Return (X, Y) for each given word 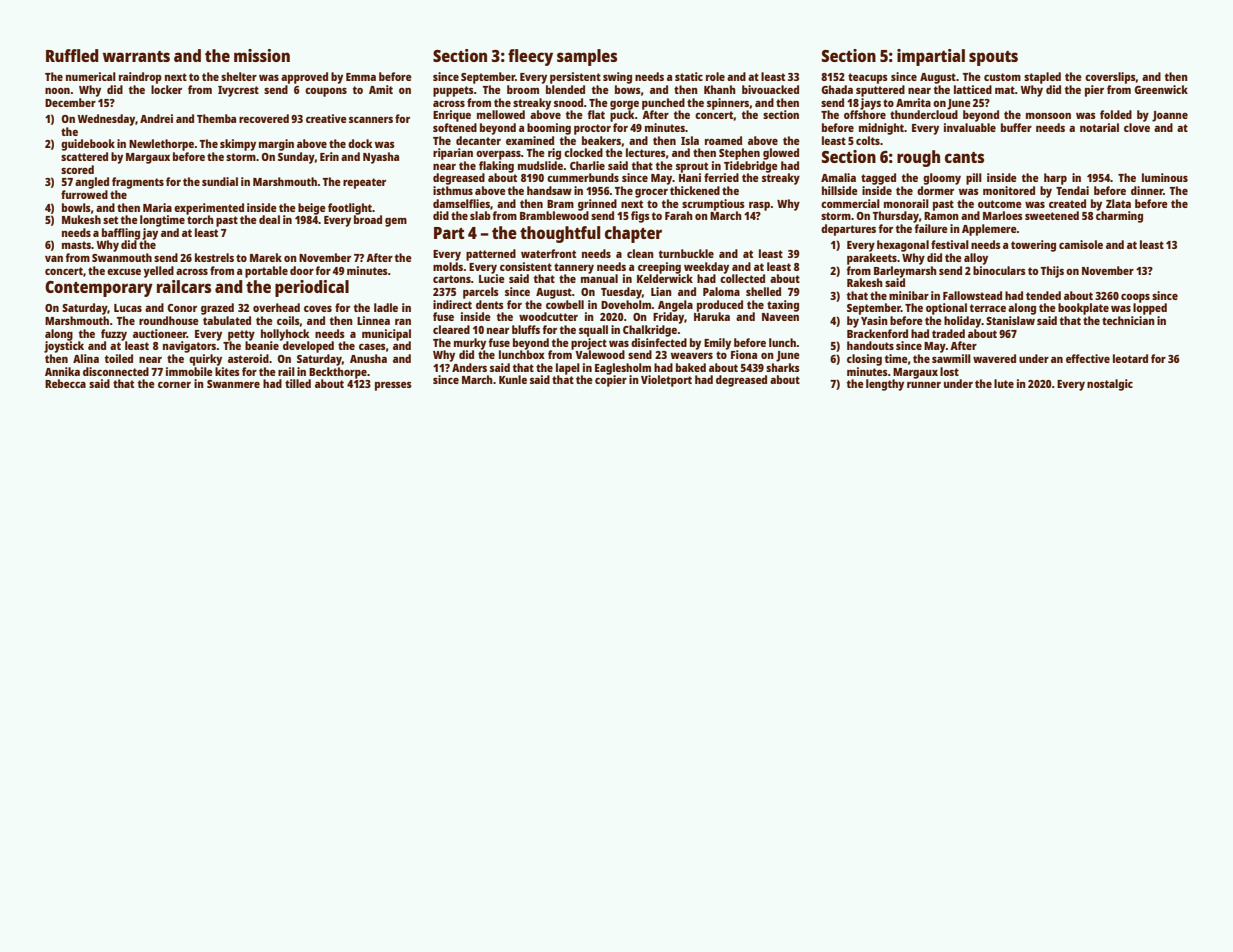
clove (1137, 127)
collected (742, 278)
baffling (121, 234)
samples (587, 57)
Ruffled (72, 55)
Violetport (666, 381)
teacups (868, 78)
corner (174, 385)
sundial (220, 181)
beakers (601, 140)
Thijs (1052, 272)
